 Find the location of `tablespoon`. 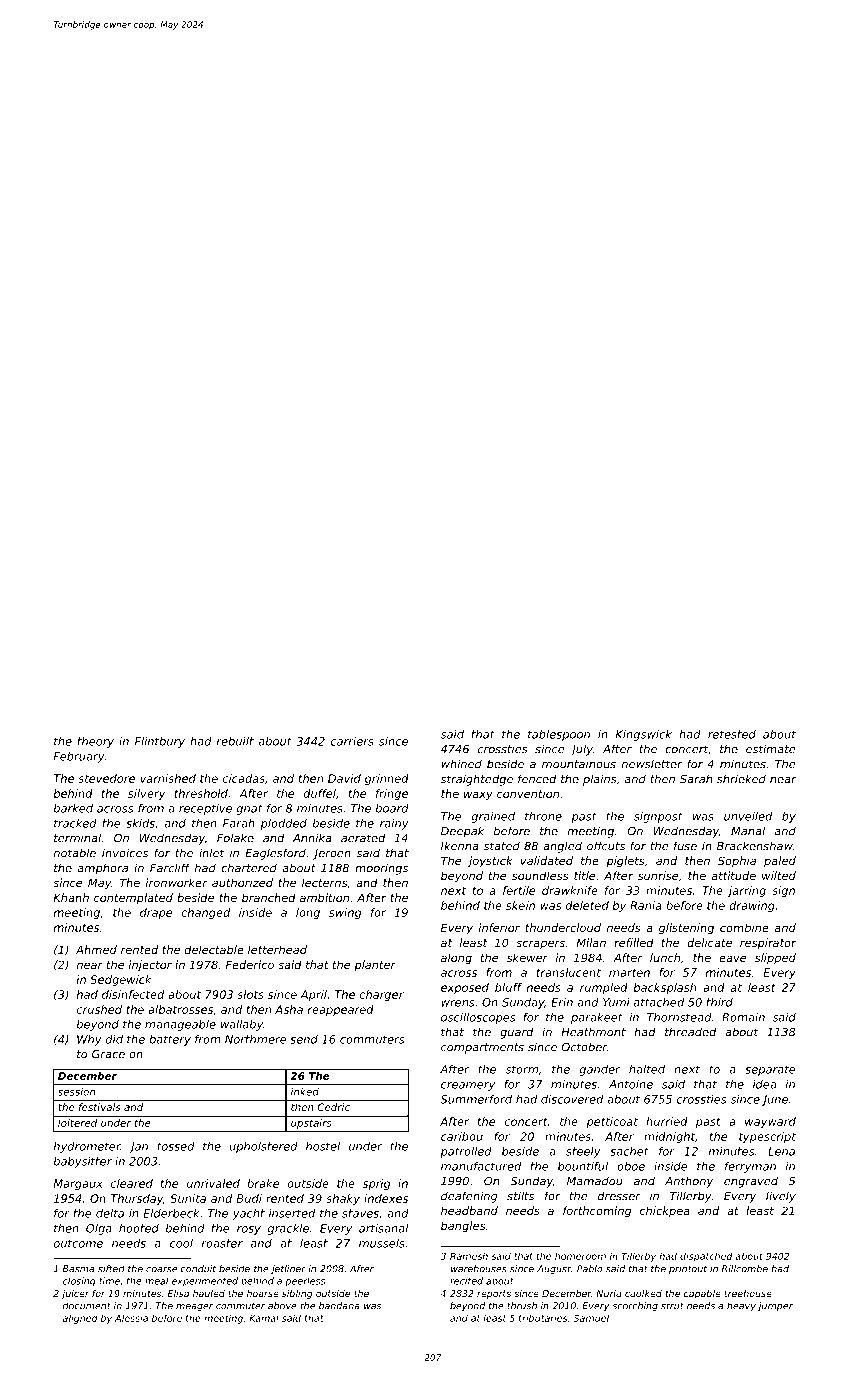

tablespoon is located at coordinates (559, 735).
